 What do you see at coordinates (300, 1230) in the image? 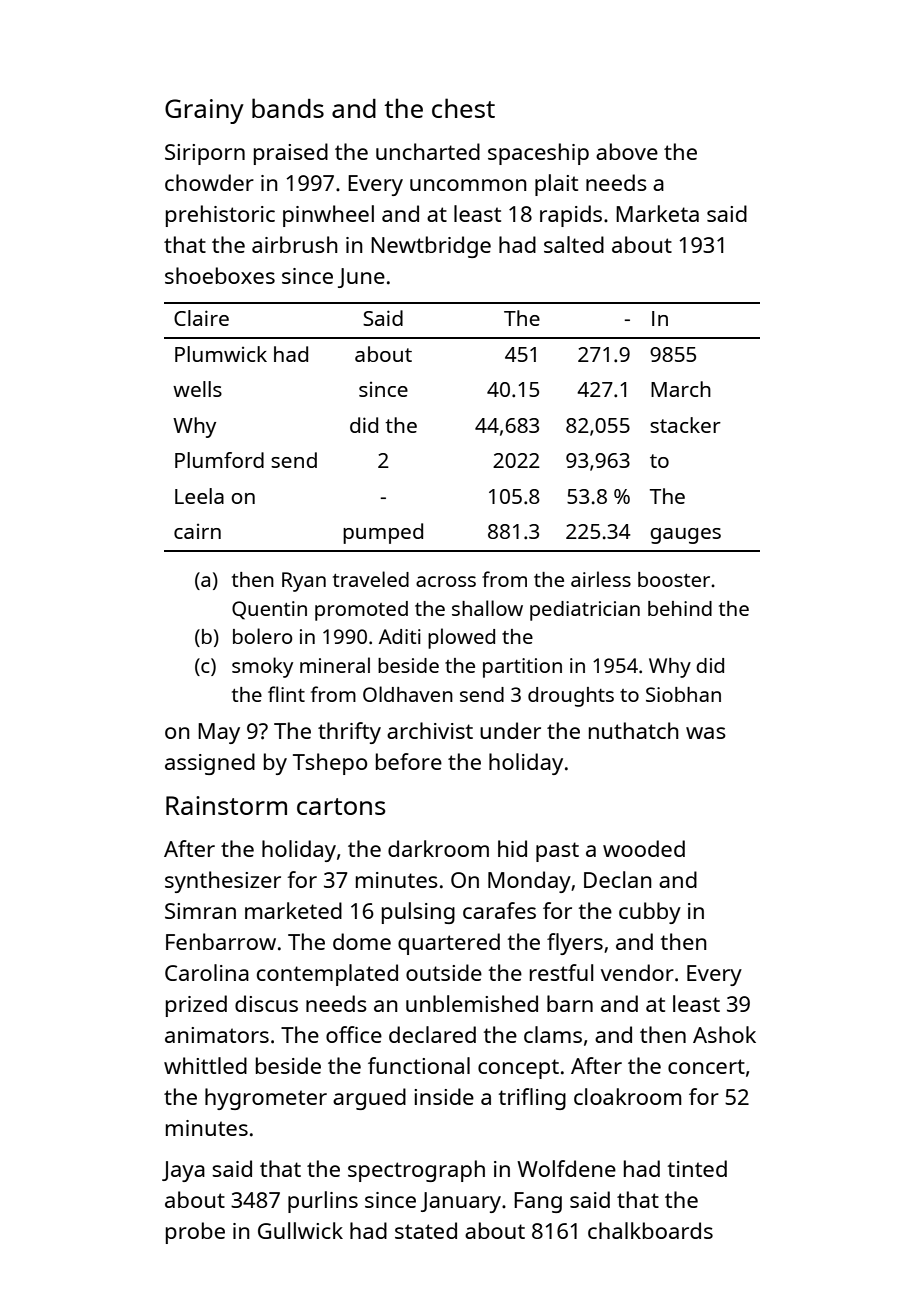
I see `Gullwick` at bounding box center [300, 1230].
